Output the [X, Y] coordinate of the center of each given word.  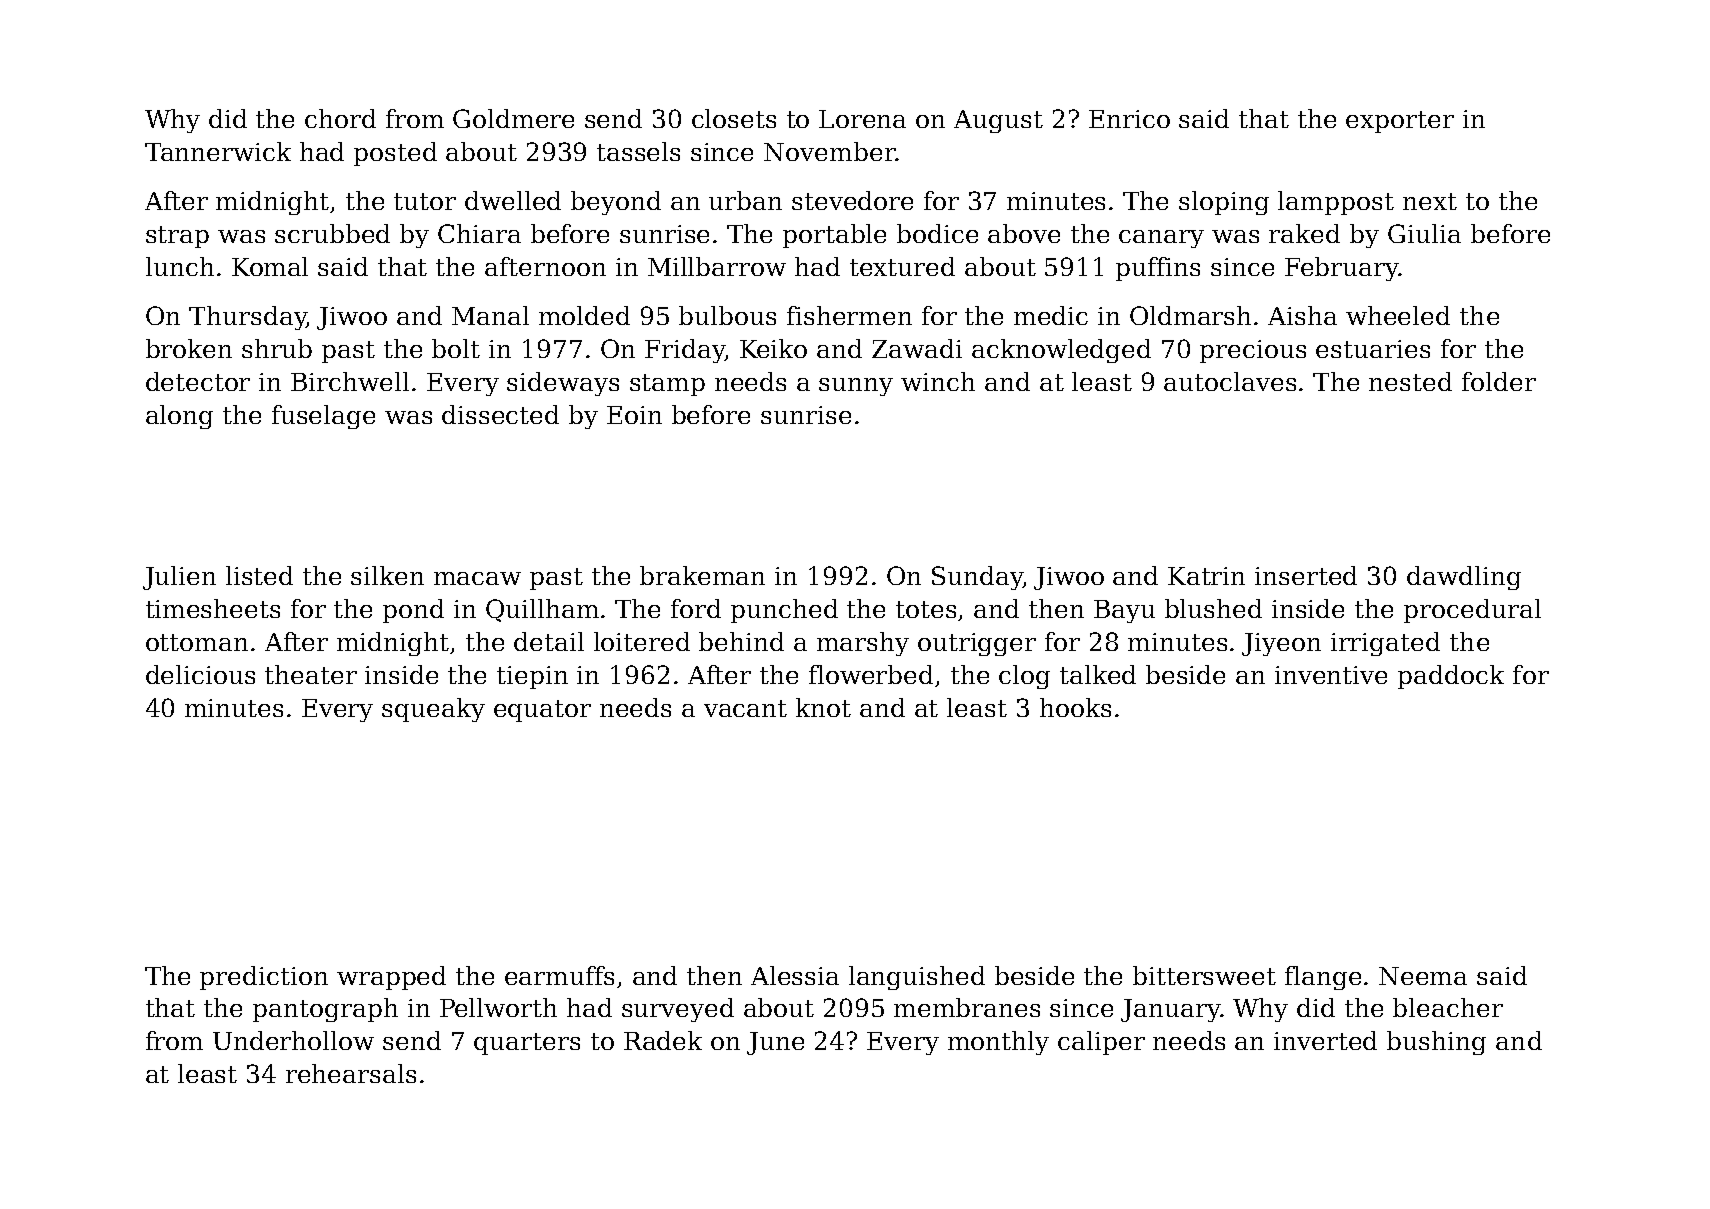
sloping [1224, 203]
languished [917, 978]
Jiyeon [1281, 644]
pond [413, 611]
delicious [200, 674]
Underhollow [293, 1040]
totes [926, 609]
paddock [1451, 677]
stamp [667, 385]
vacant [745, 708]
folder [1499, 381]
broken [189, 348]
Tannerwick [218, 151]
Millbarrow [717, 266]
